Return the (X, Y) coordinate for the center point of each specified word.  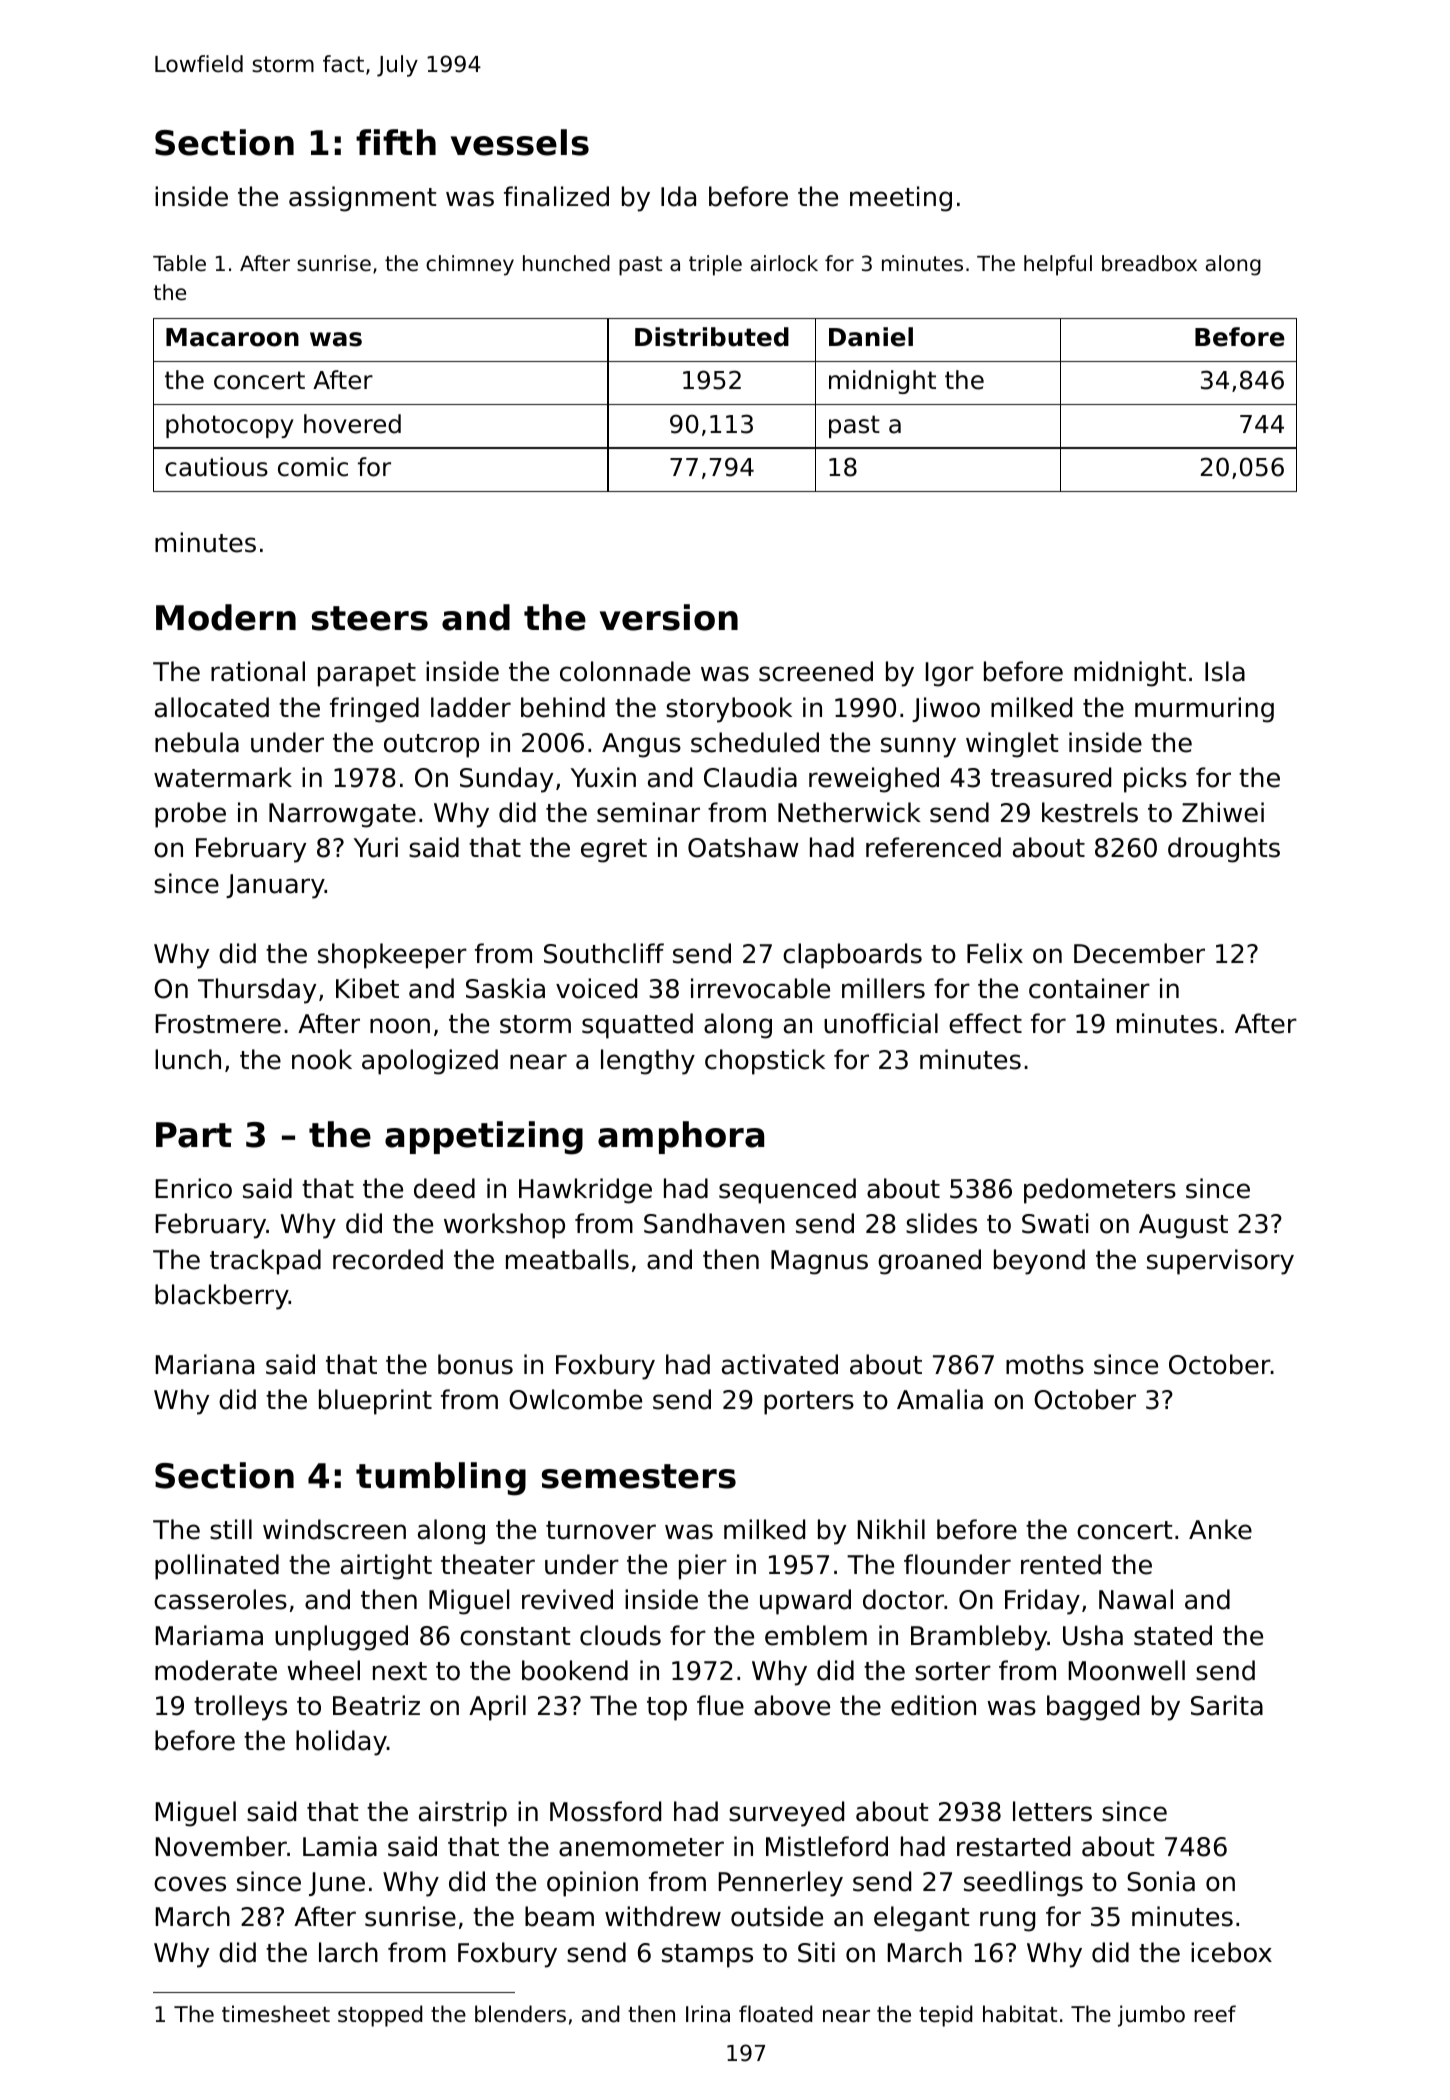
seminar (648, 812)
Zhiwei (1223, 812)
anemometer (641, 1847)
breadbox (1149, 263)
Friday (1042, 1602)
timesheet (276, 2014)
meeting (901, 199)
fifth (396, 142)
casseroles (220, 1599)
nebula (197, 742)
